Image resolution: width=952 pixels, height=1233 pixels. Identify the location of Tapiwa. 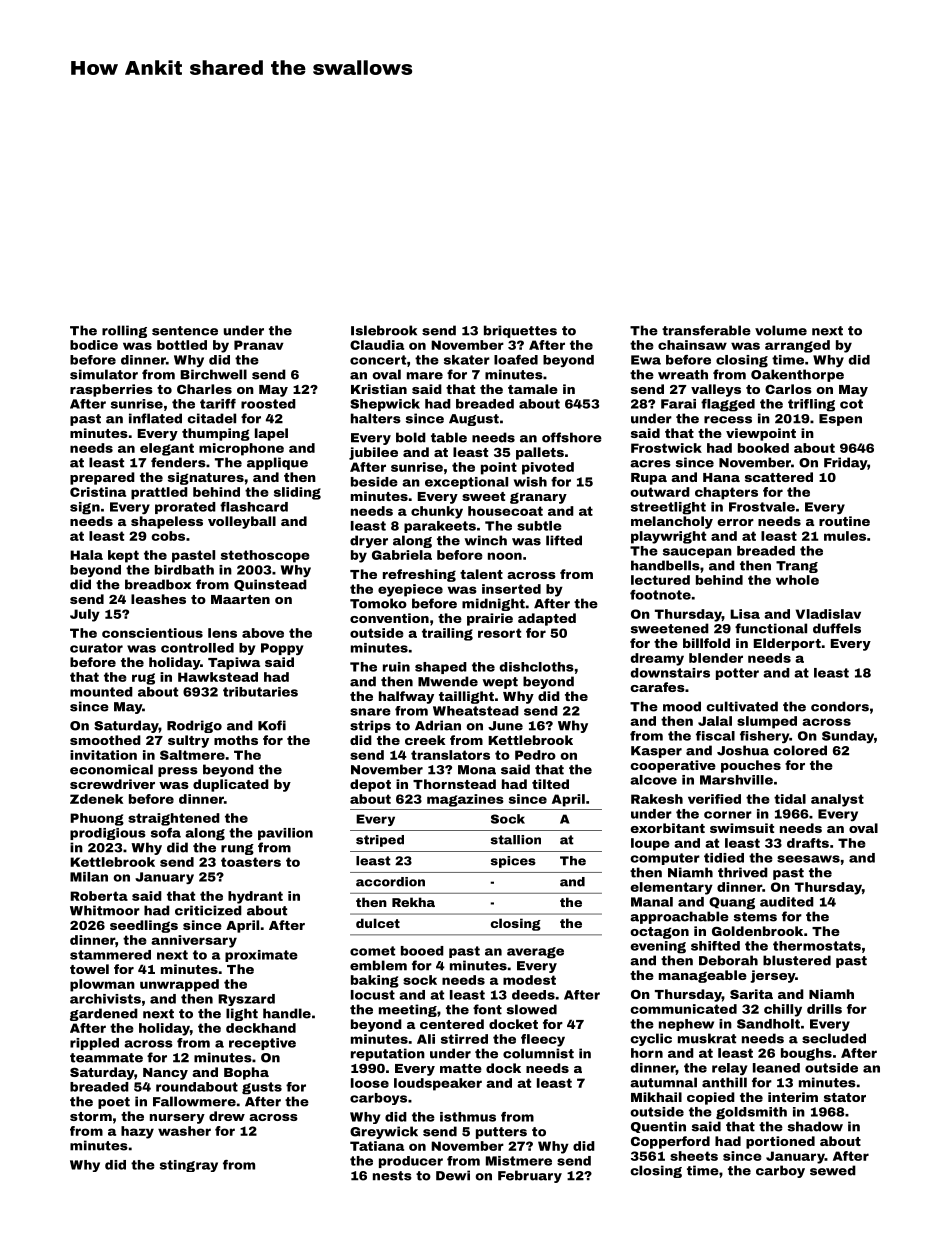
(234, 663).
